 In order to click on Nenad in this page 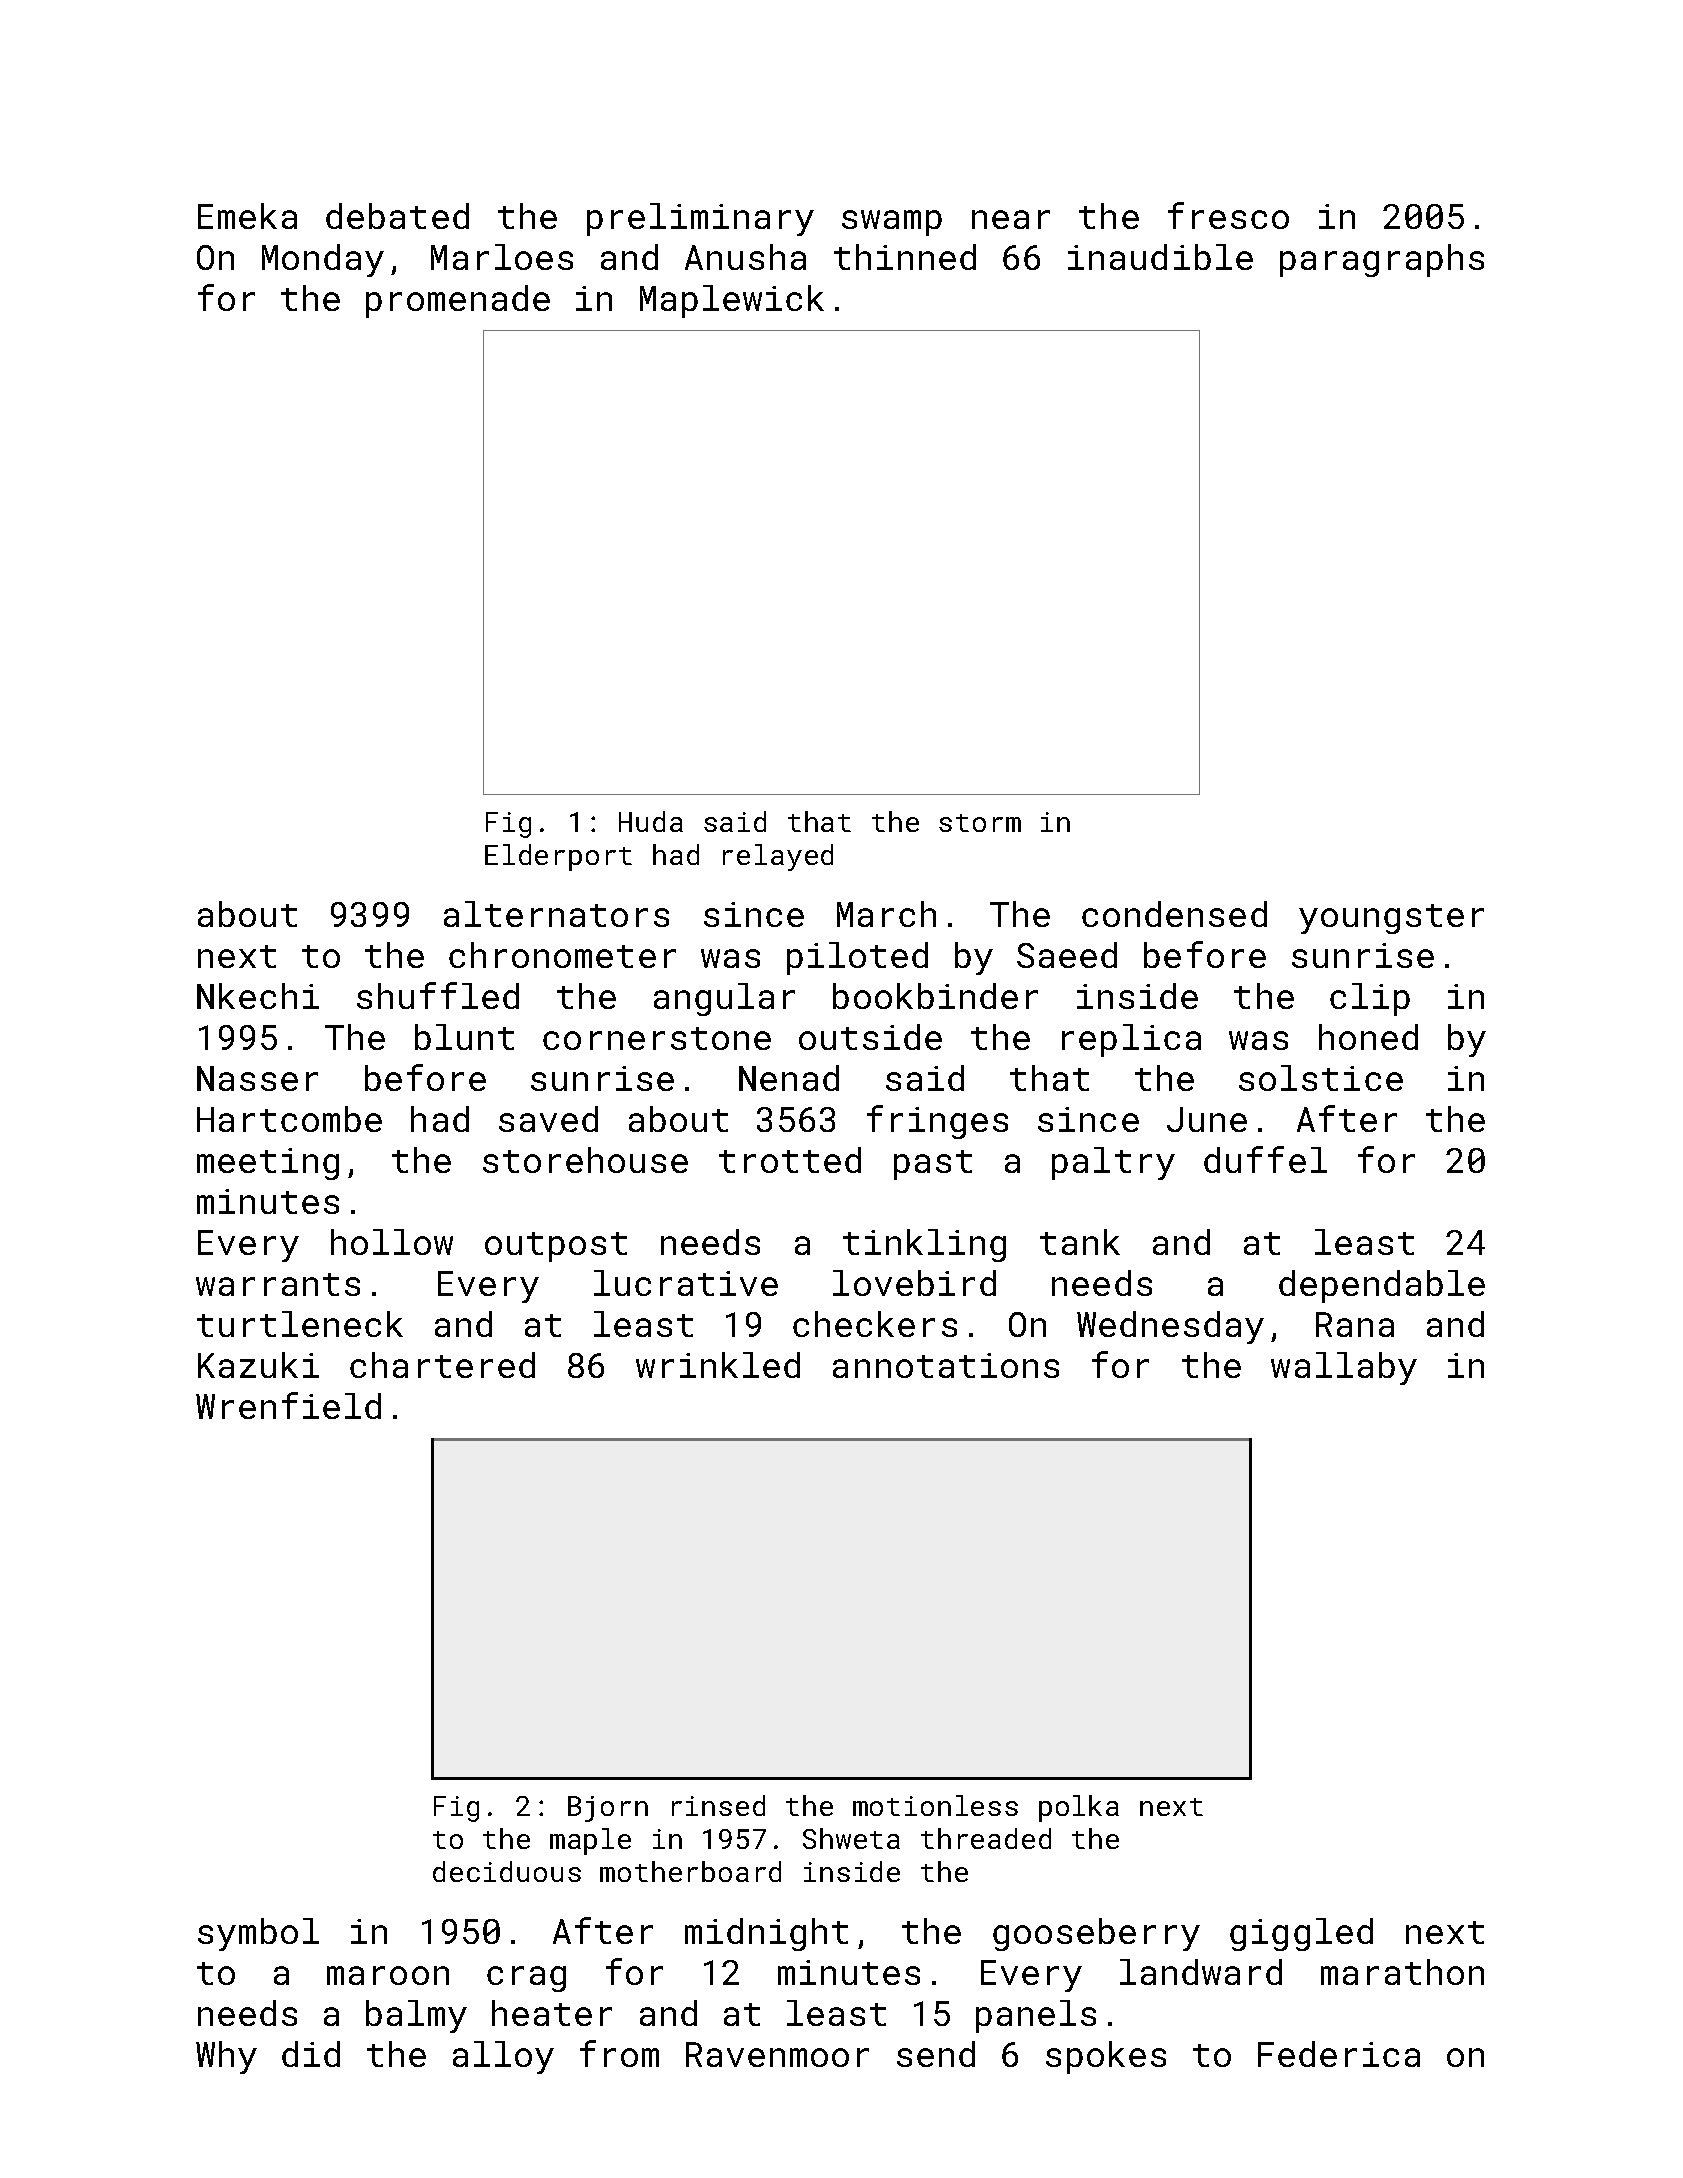, I will do `click(789, 1078)`.
